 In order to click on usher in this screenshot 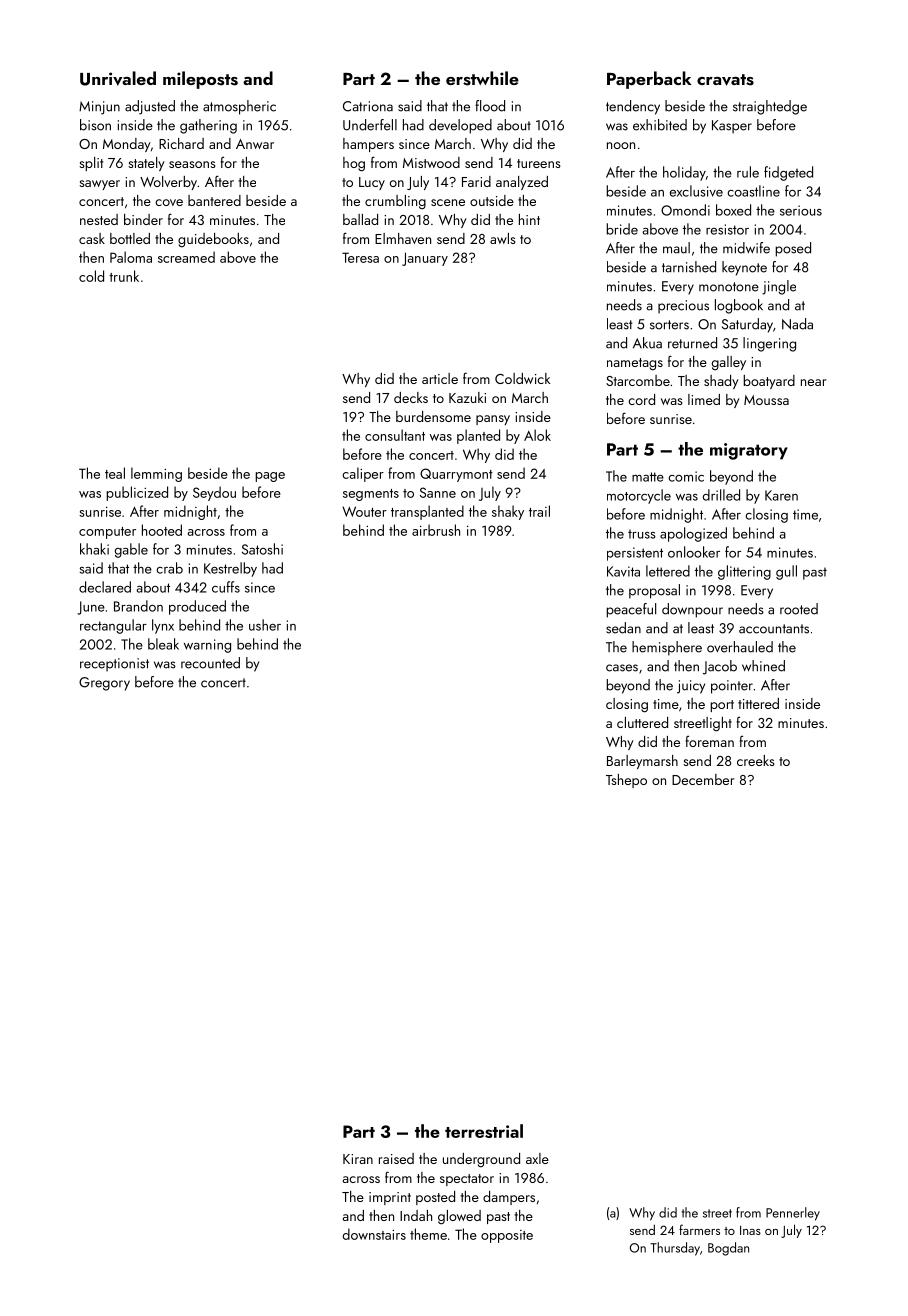, I will do `click(265, 625)`.
